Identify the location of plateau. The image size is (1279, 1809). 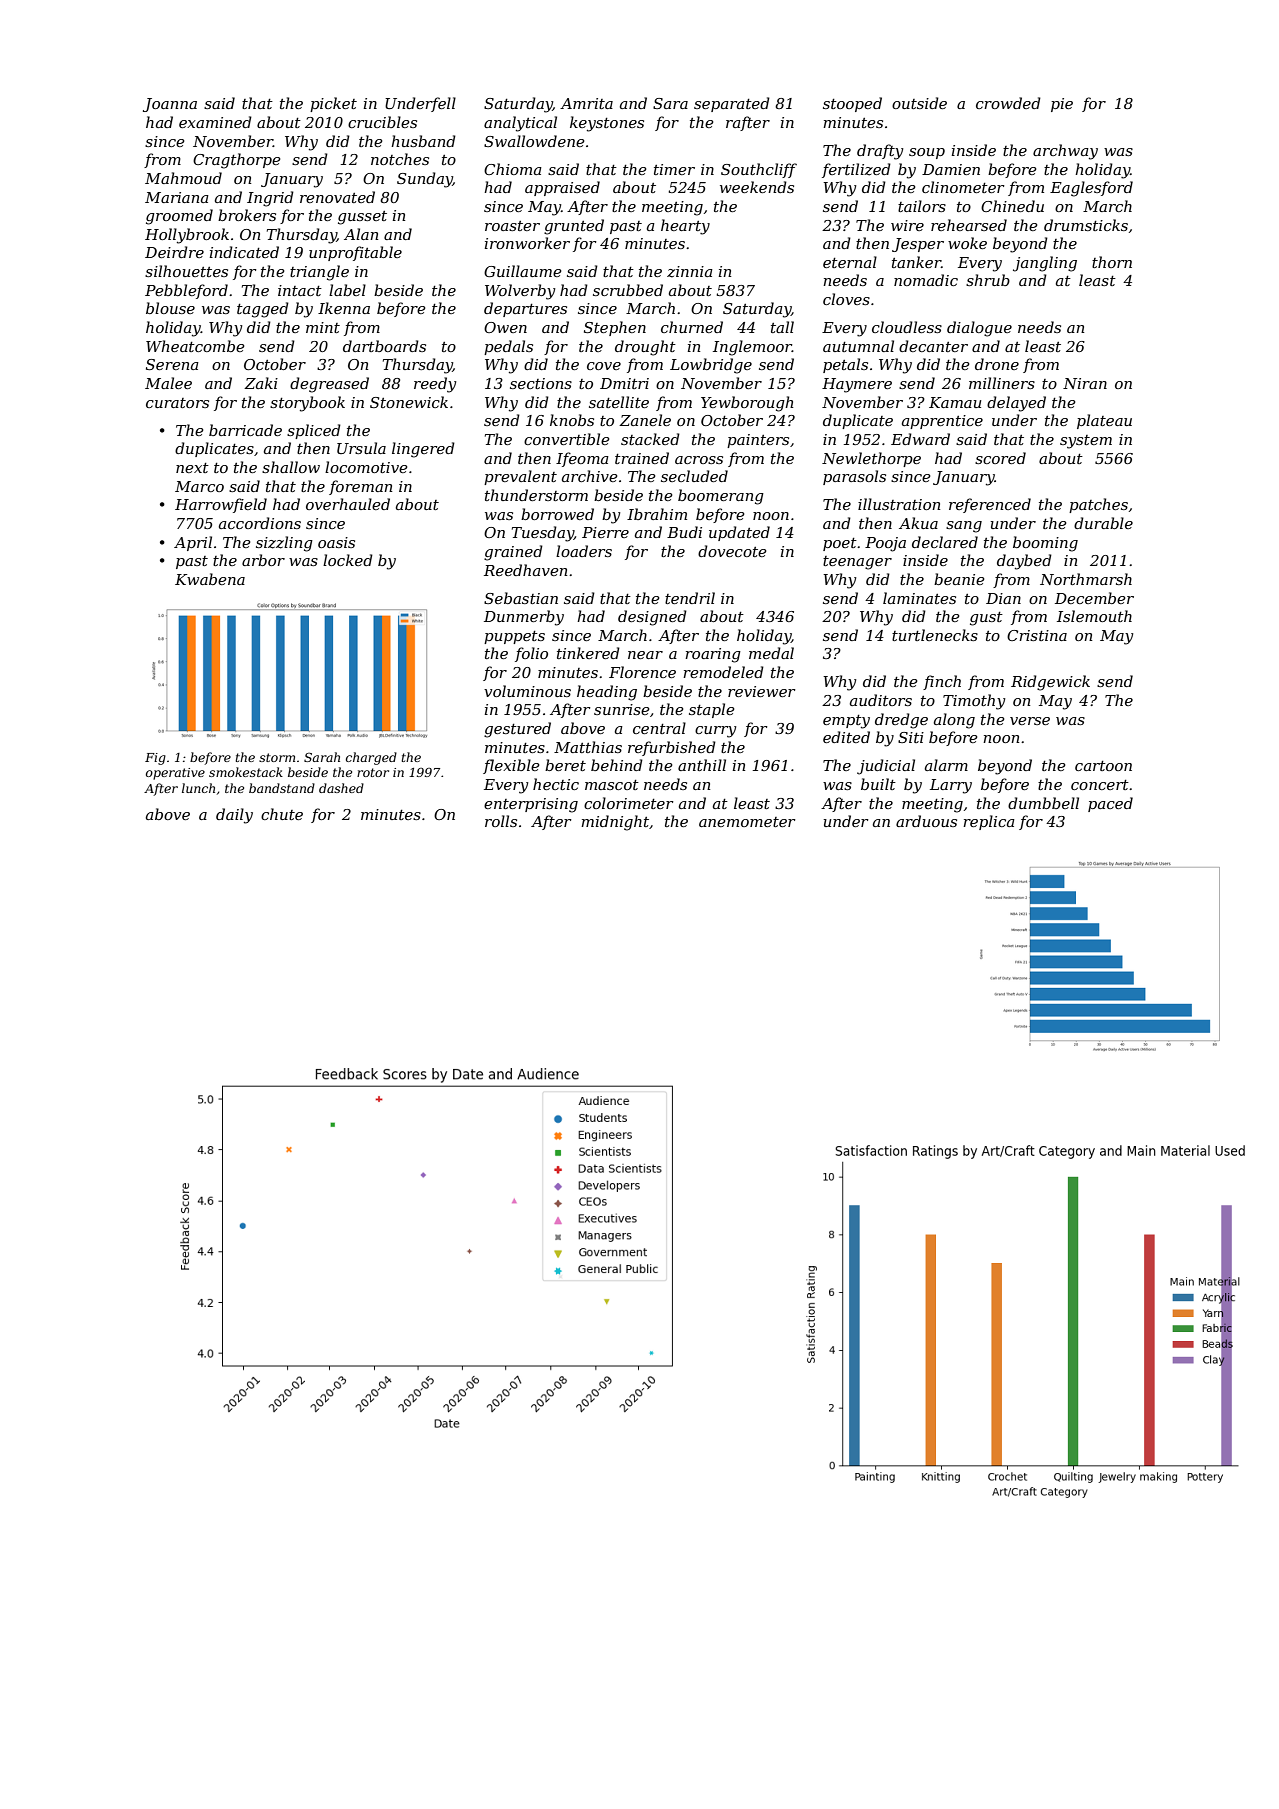
(1104, 421).
